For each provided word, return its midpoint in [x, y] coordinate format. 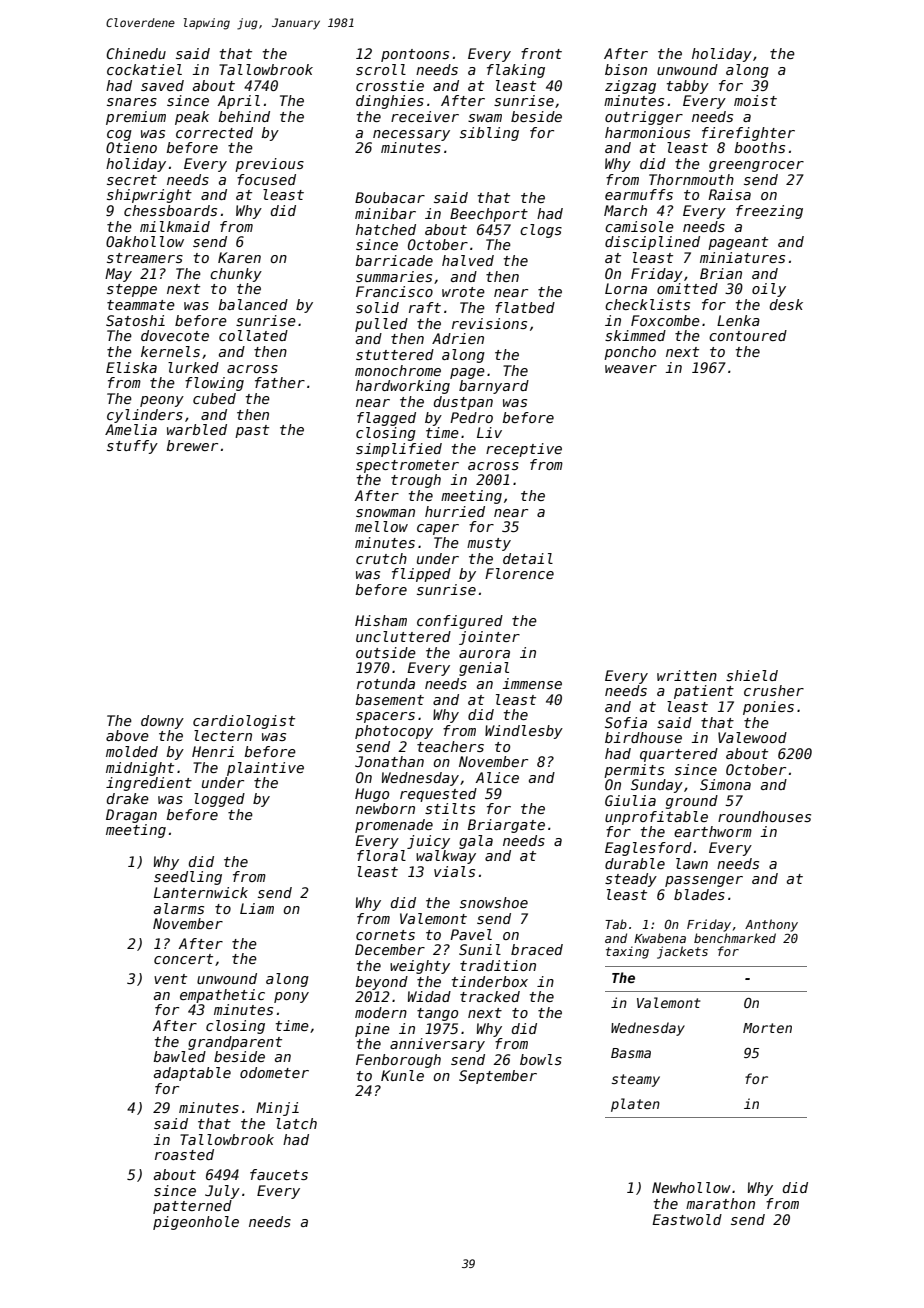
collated [253, 335]
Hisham [381, 620]
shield [752, 675]
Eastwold [687, 1219]
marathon [720, 1203]
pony [291, 997]
